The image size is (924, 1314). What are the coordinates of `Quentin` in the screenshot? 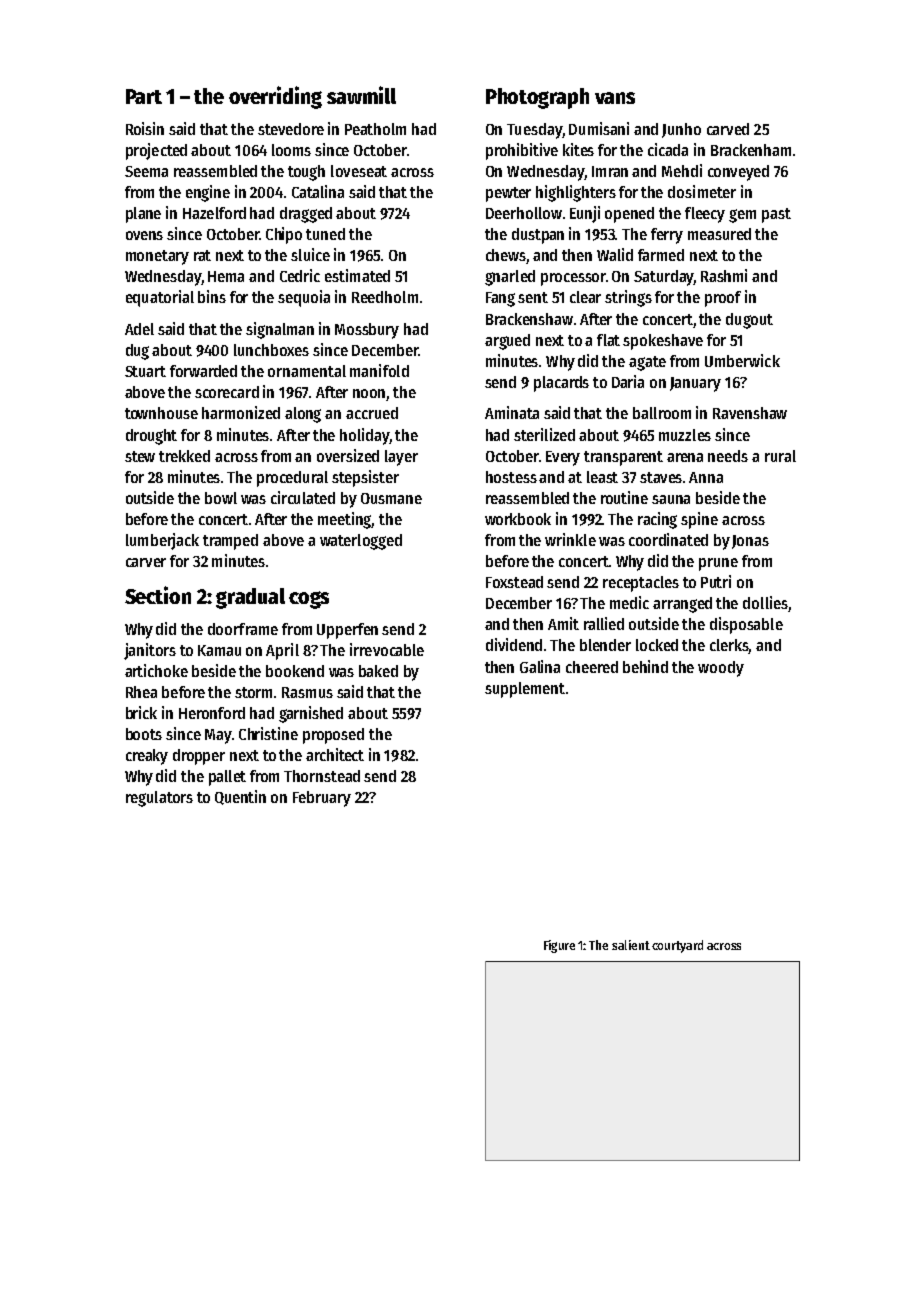 It's located at (240, 797).
